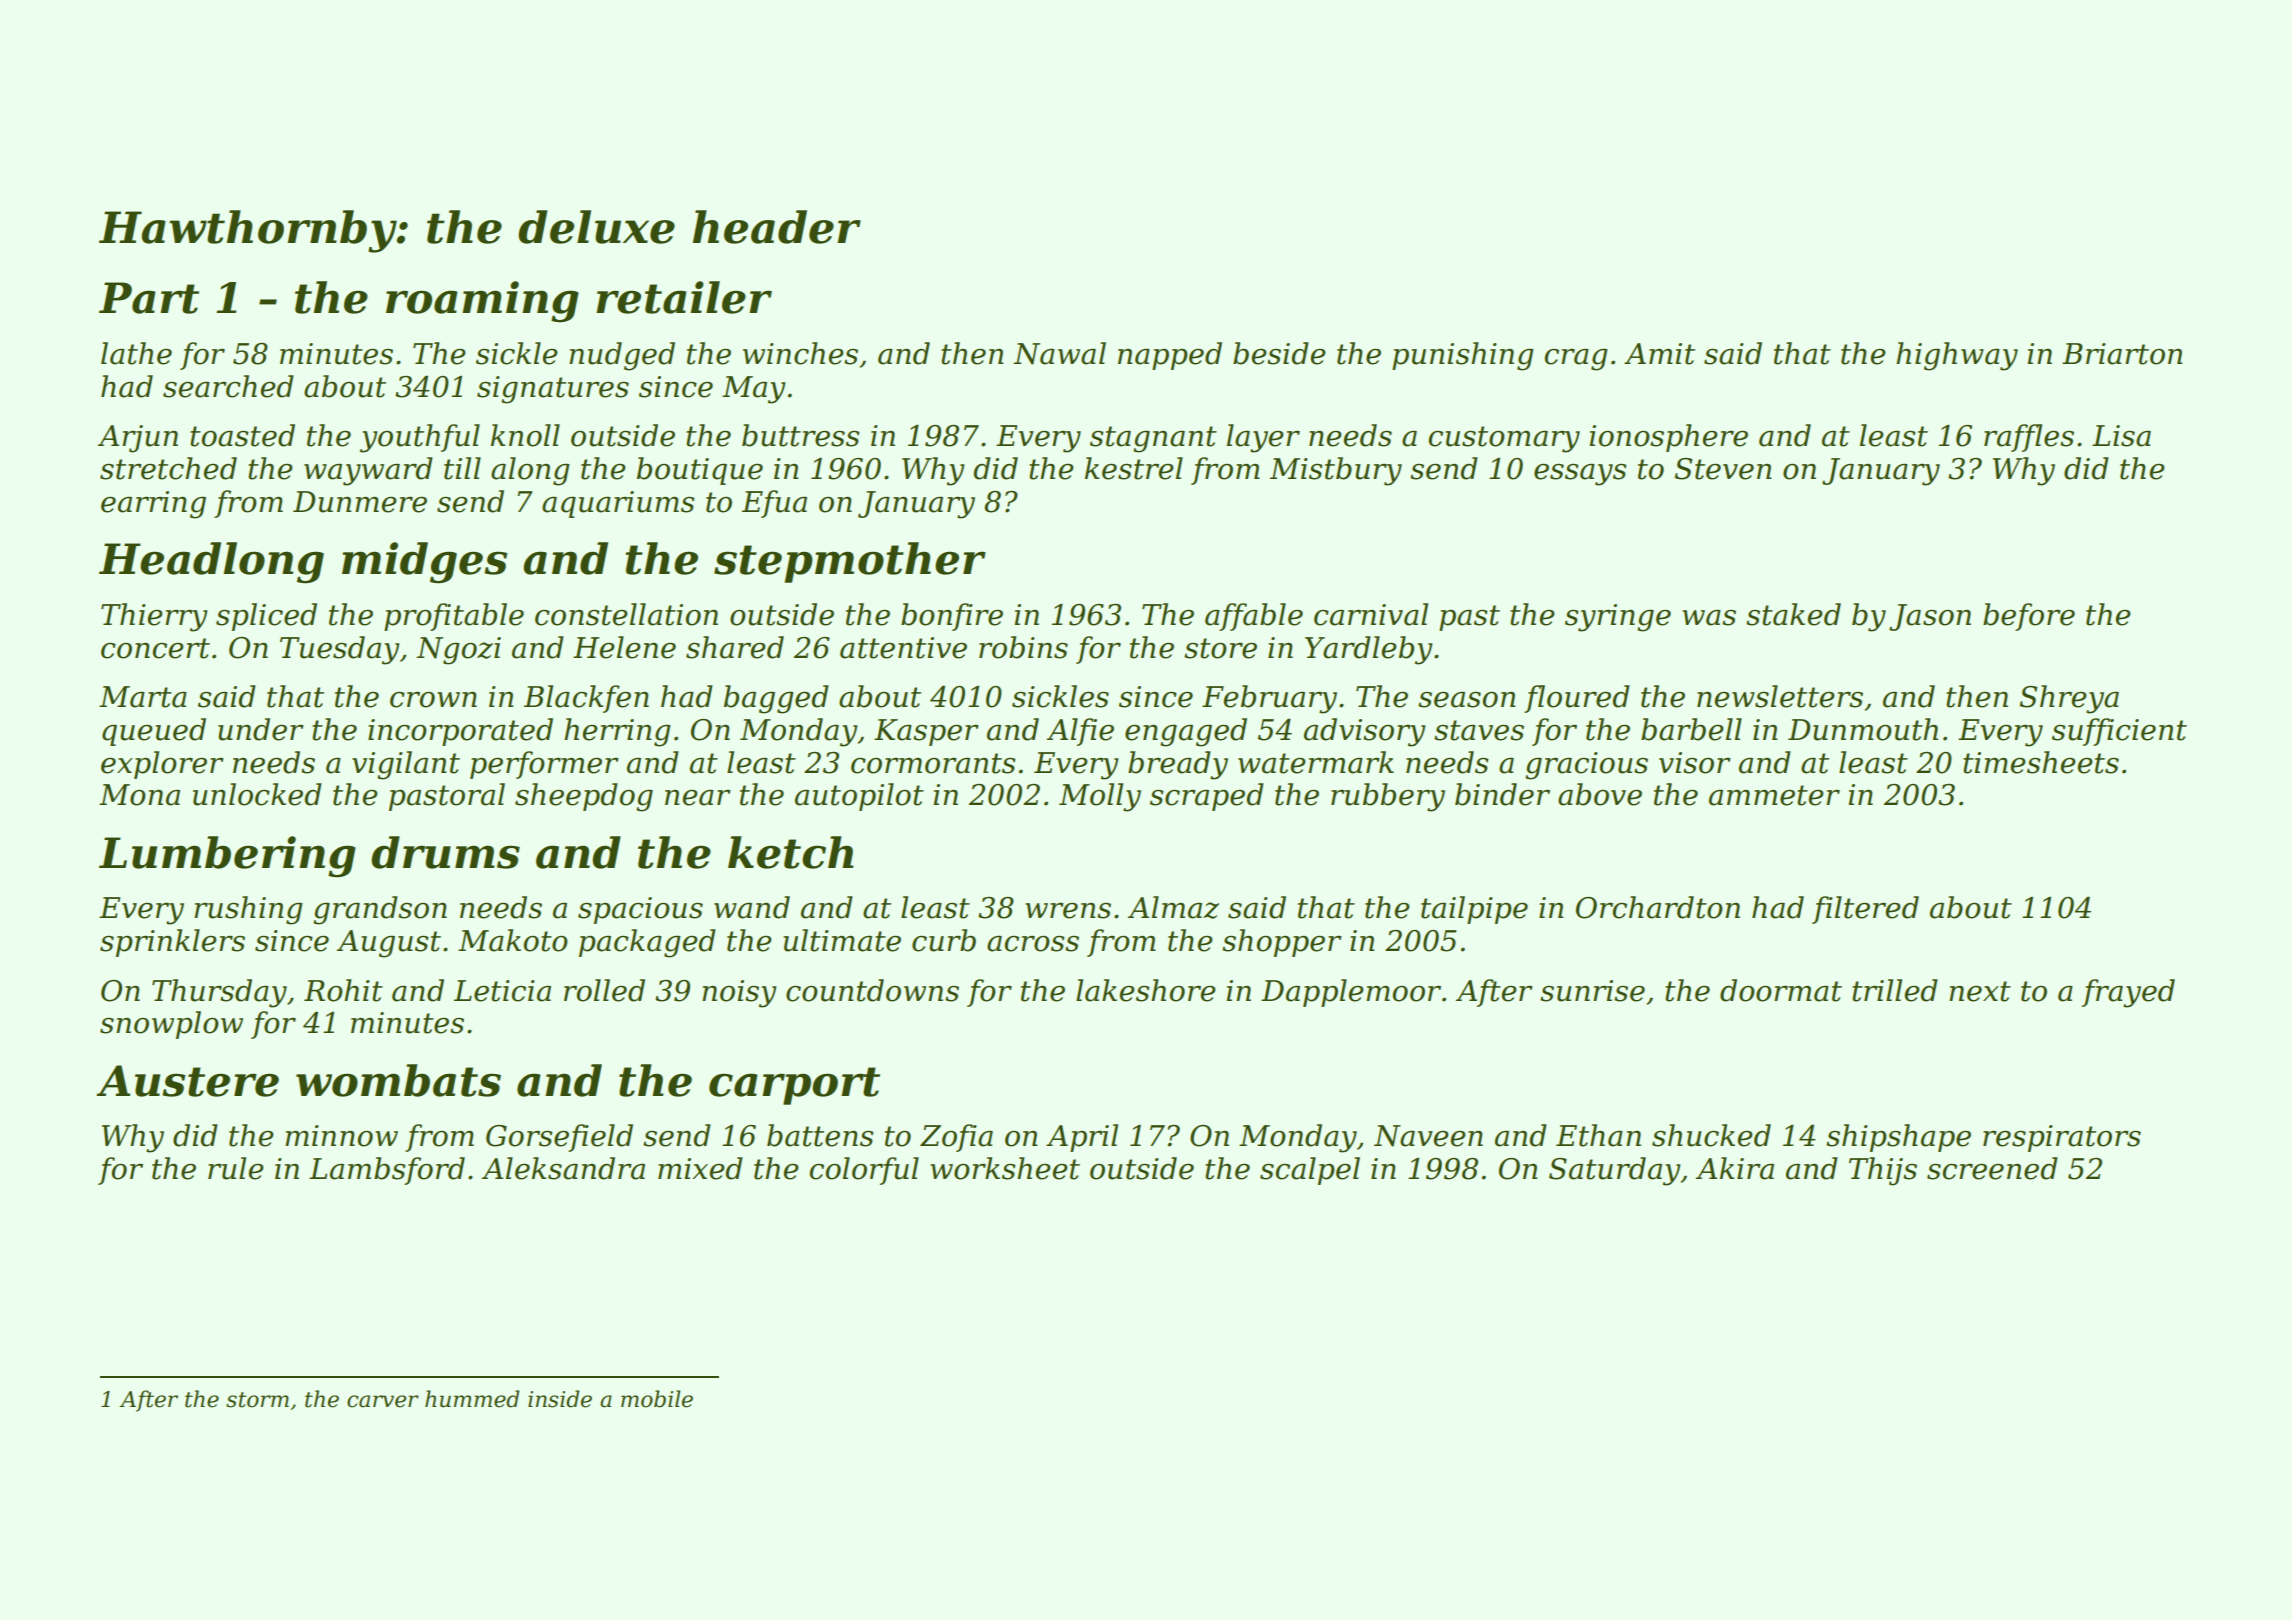 Image resolution: width=2292 pixels, height=1620 pixels. What do you see at coordinates (926, 732) in the image?
I see `Kasper` at bounding box center [926, 732].
